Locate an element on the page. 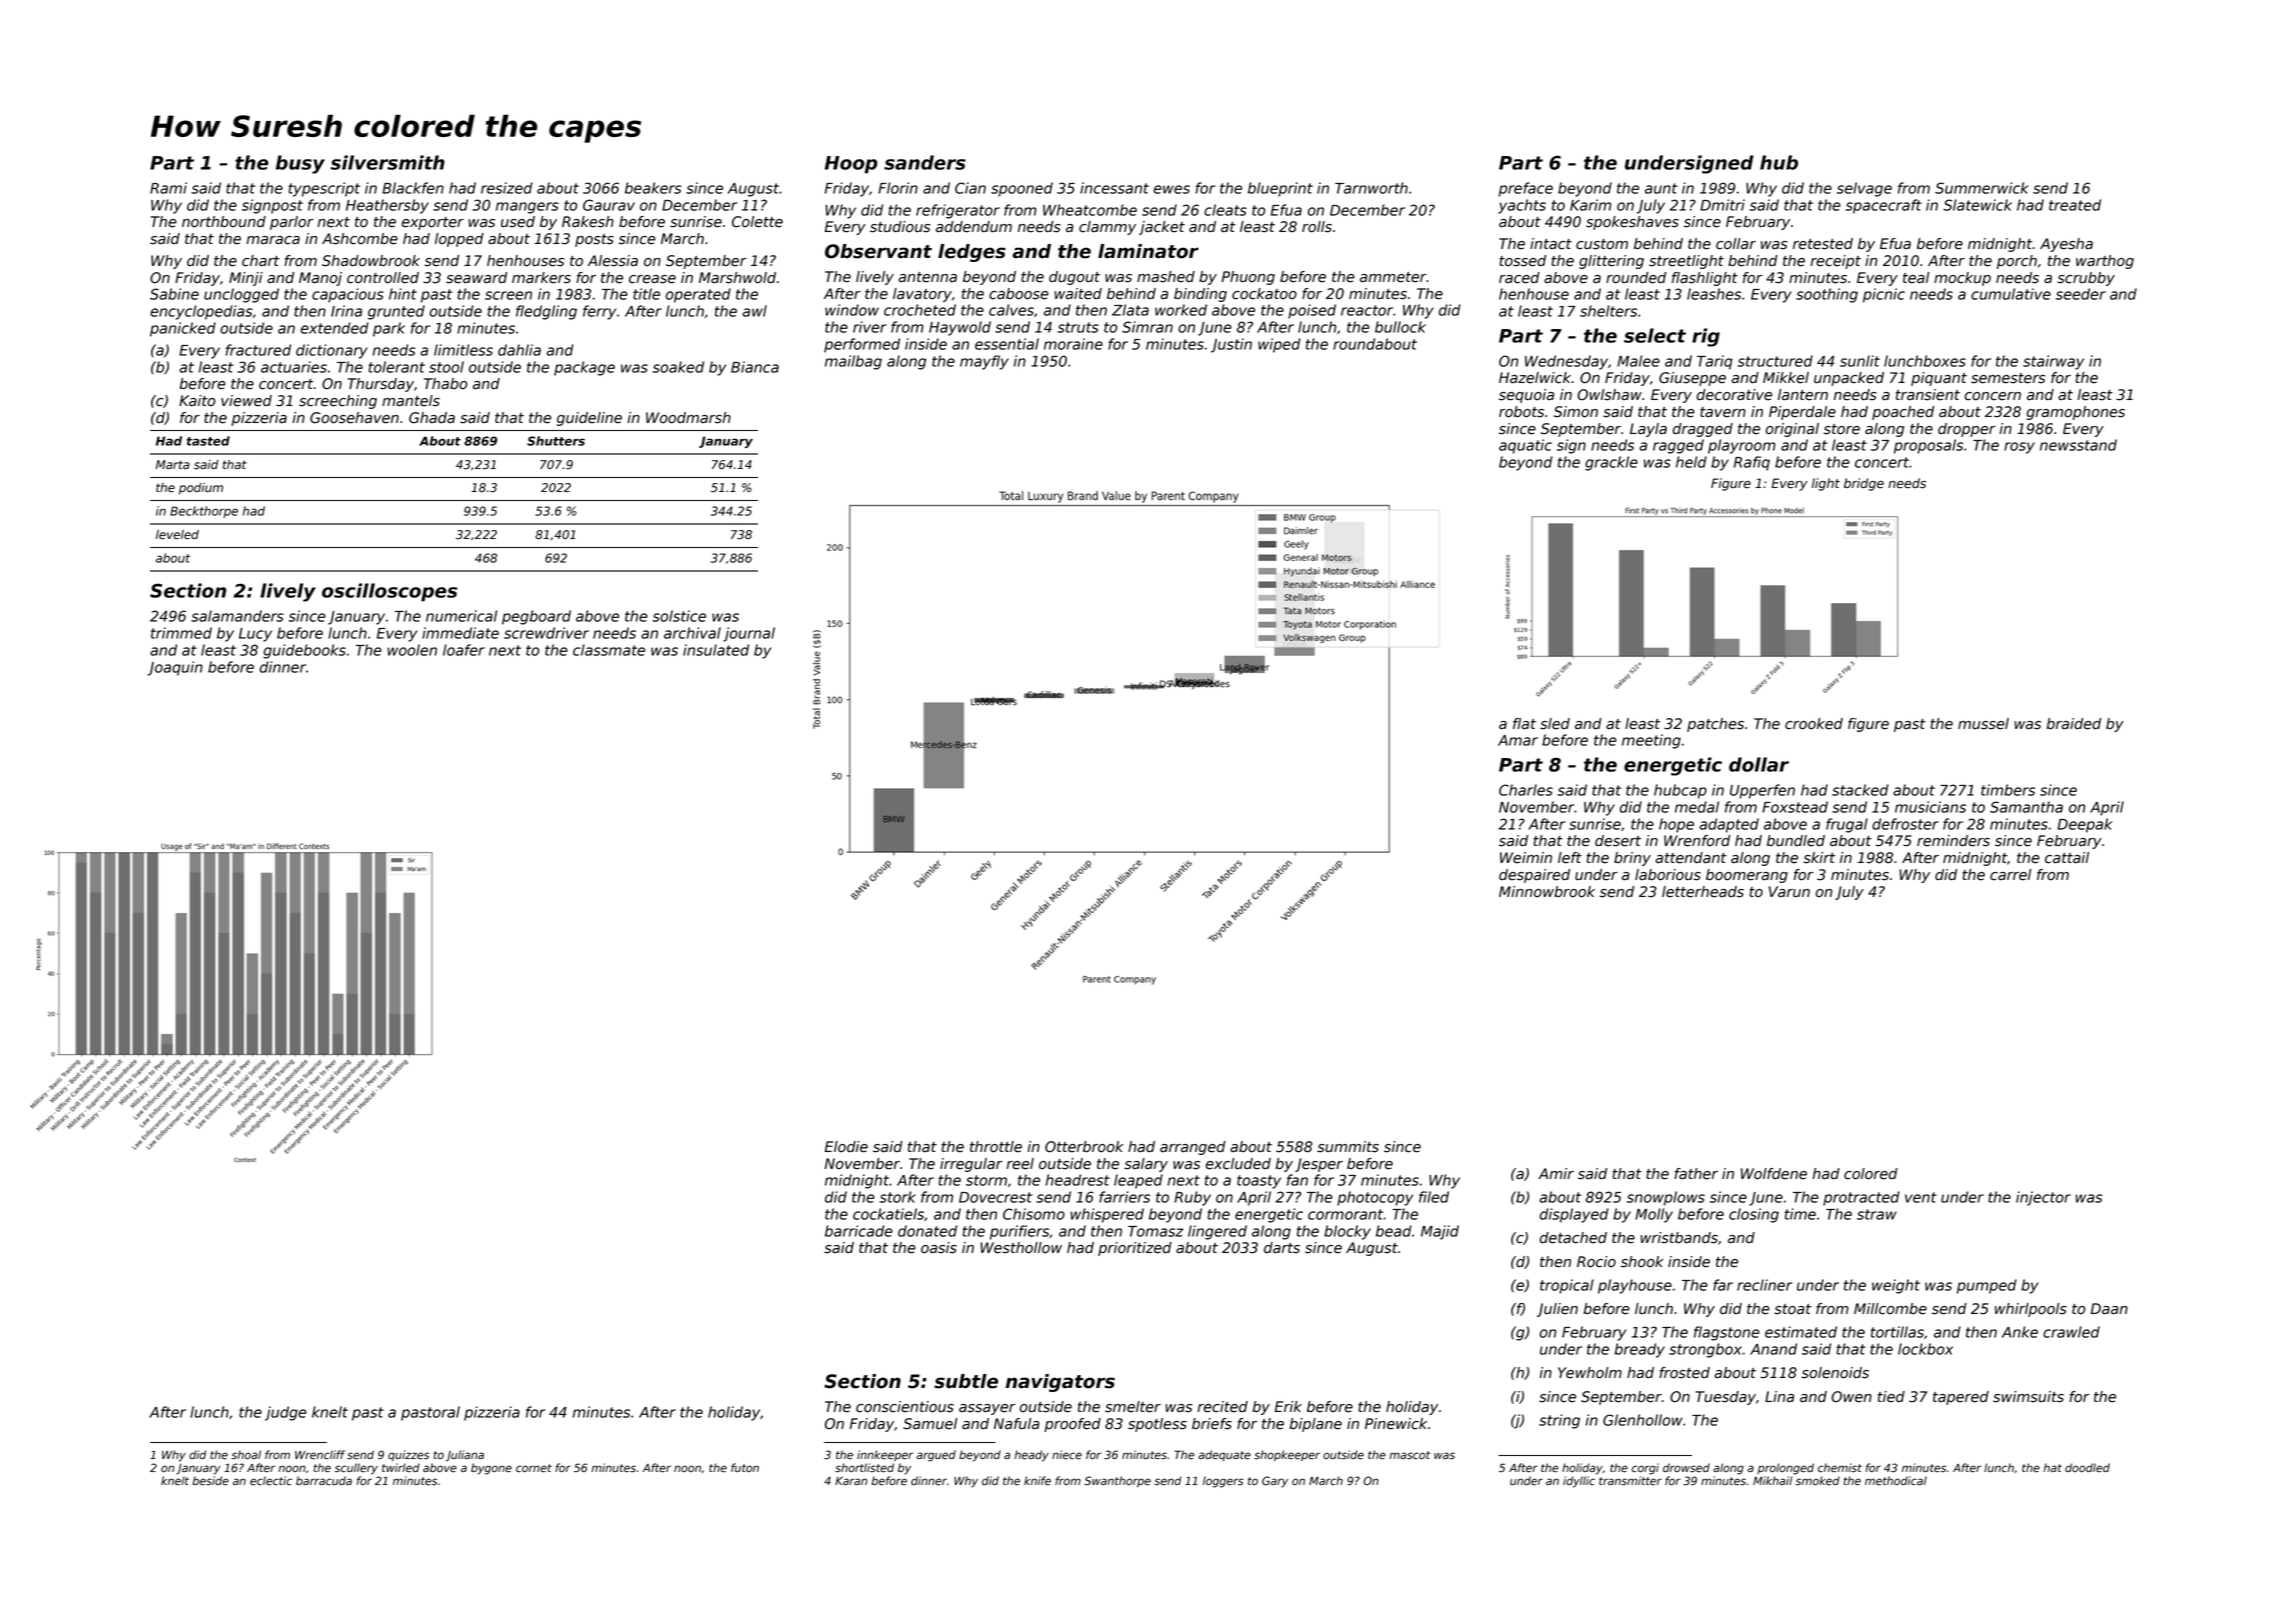  journal is located at coordinates (749, 634).
